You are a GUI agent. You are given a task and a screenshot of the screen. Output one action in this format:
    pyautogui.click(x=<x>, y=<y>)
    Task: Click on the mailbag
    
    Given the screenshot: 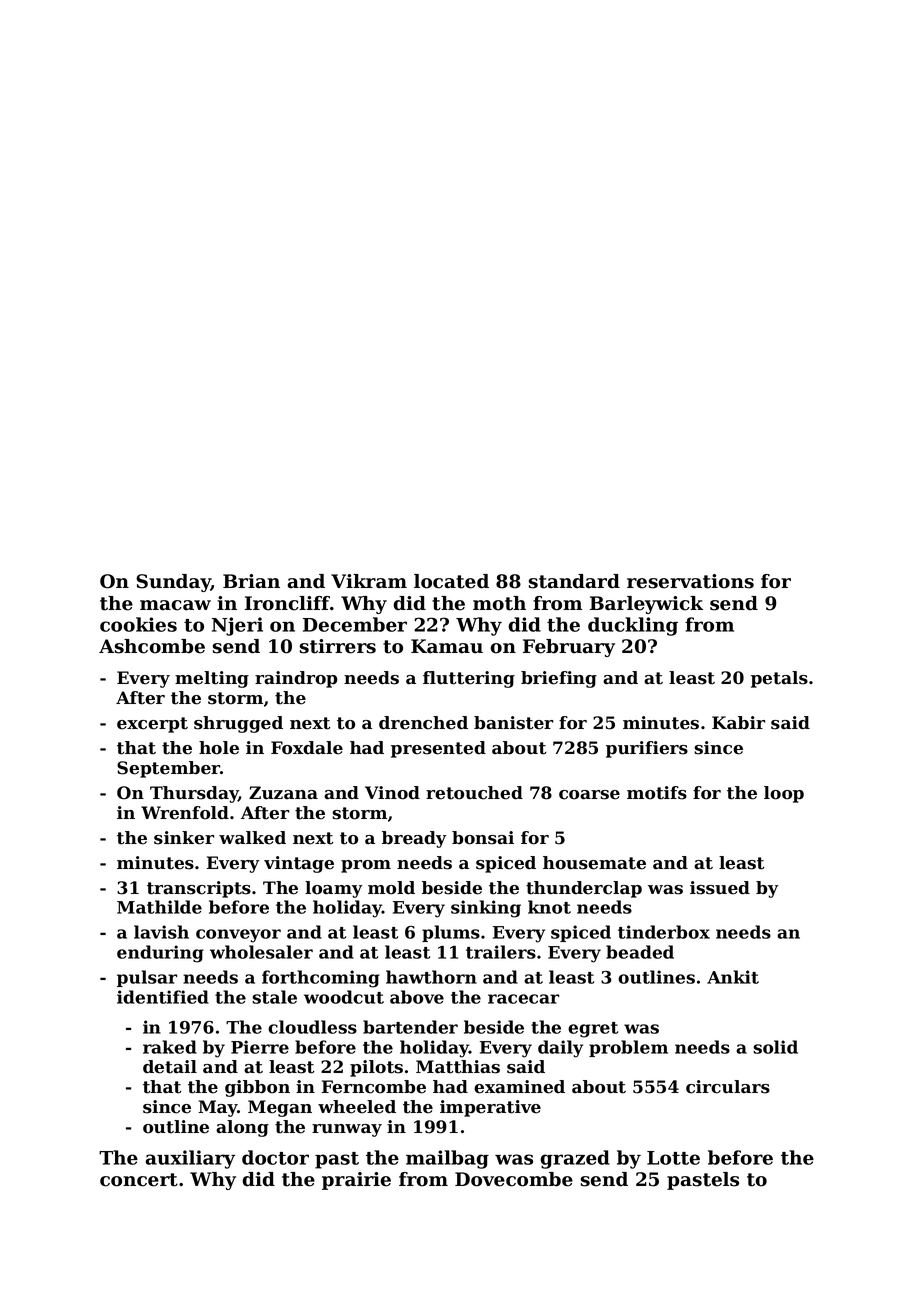 What is the action you would take?
    pyautogui.click(x=447, y=1159)
